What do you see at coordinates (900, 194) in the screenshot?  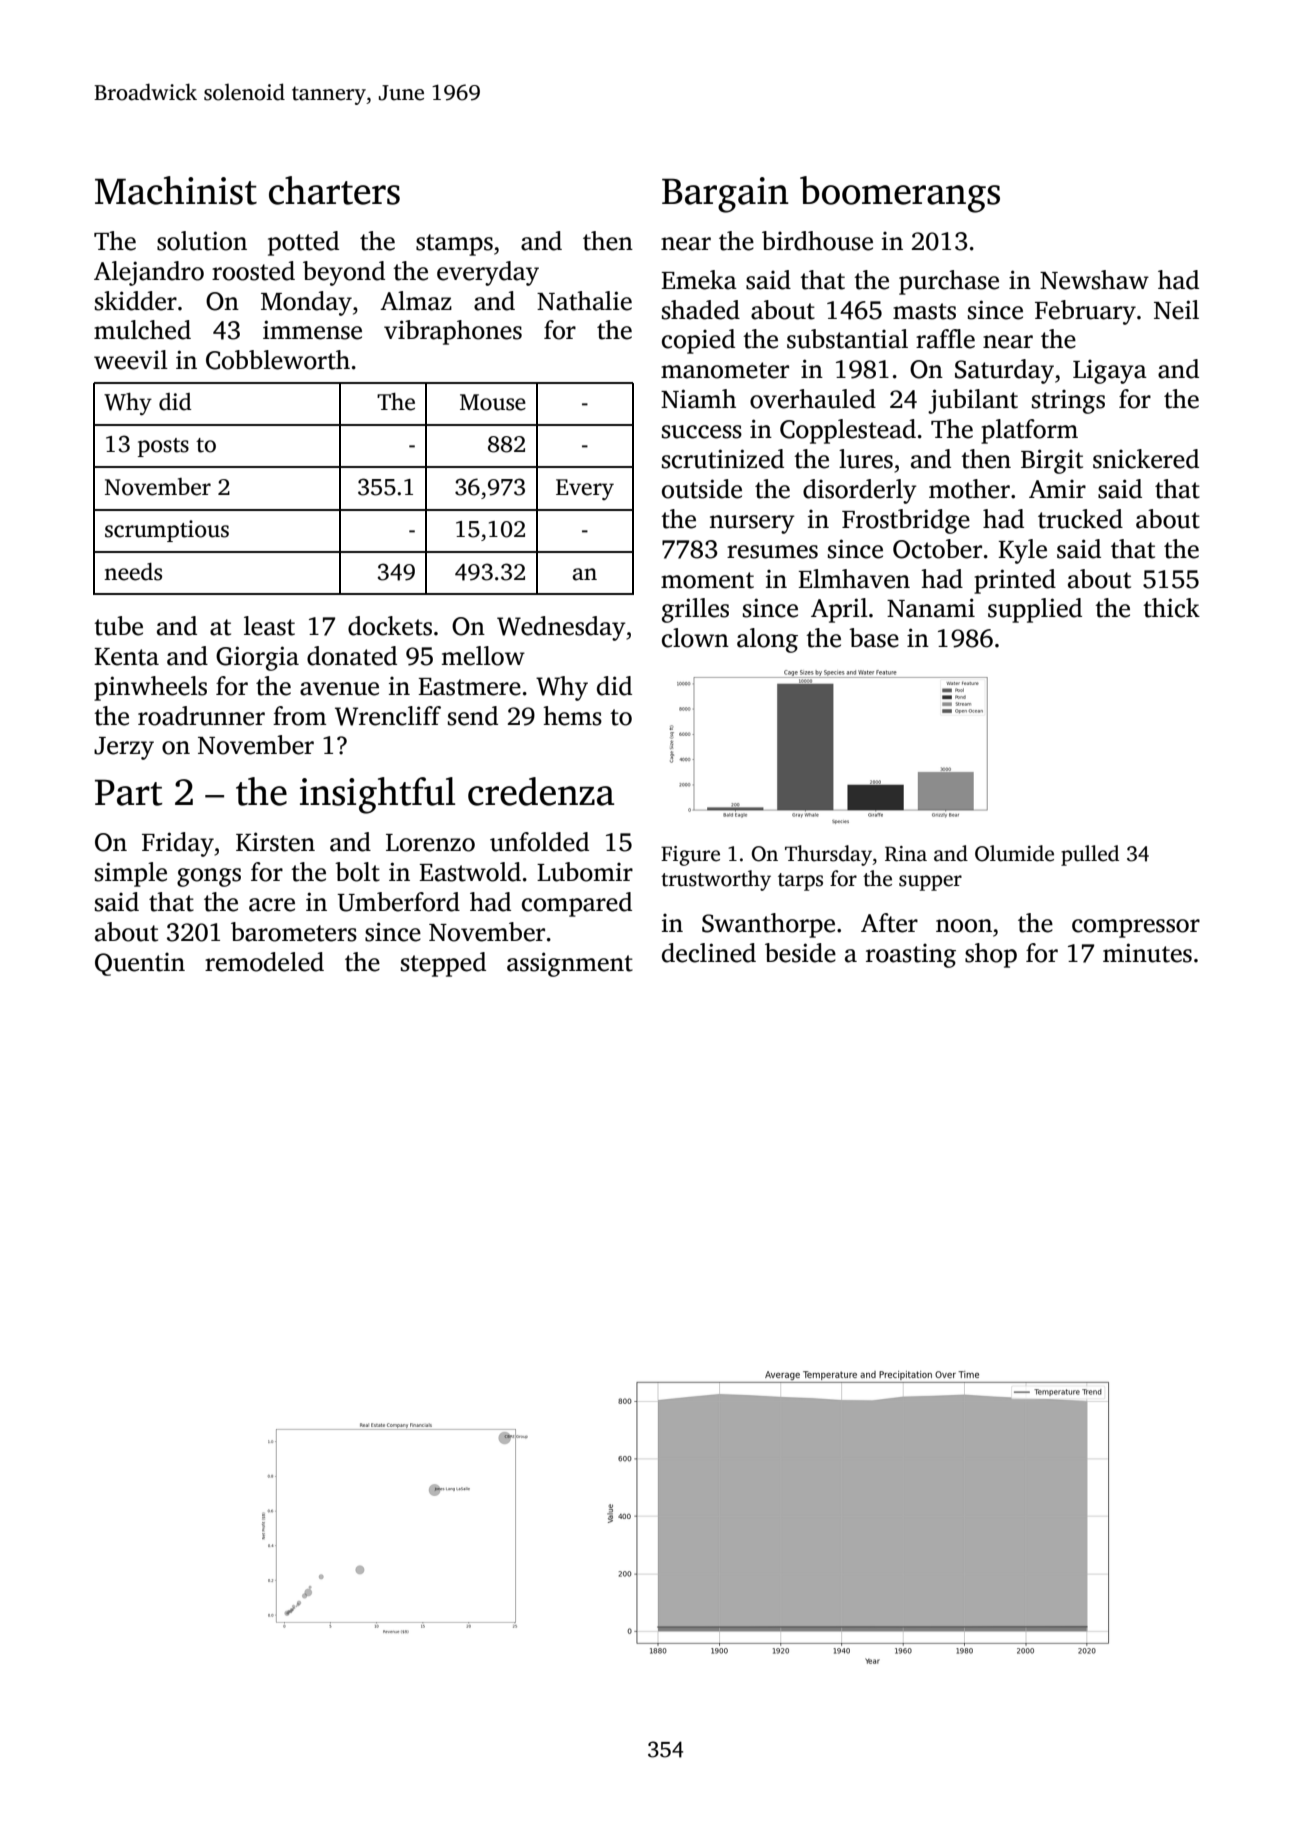 I see `boomerangs` at bounding box center [900, 194].
